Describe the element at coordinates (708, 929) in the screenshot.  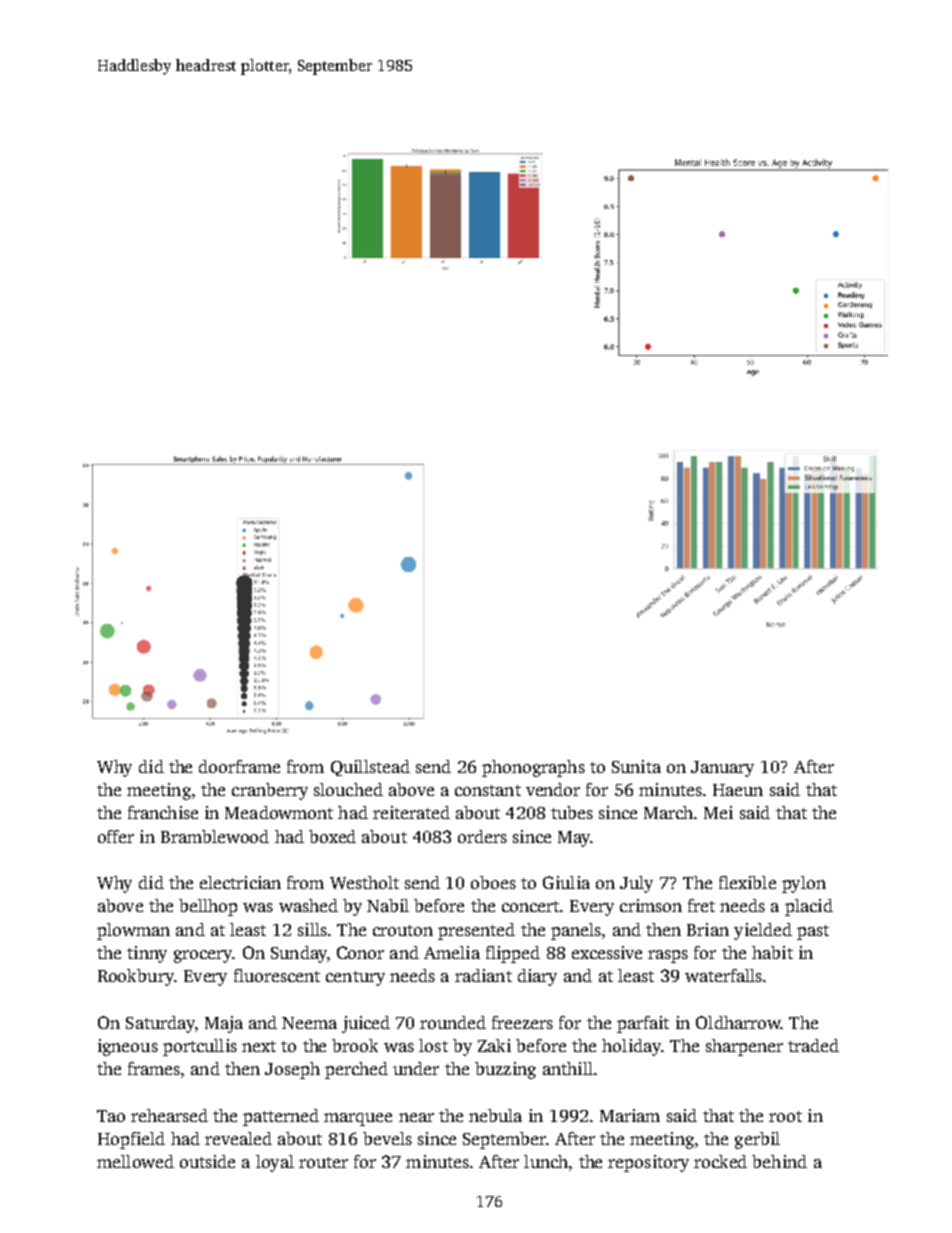
I see `Brian` at that location.
